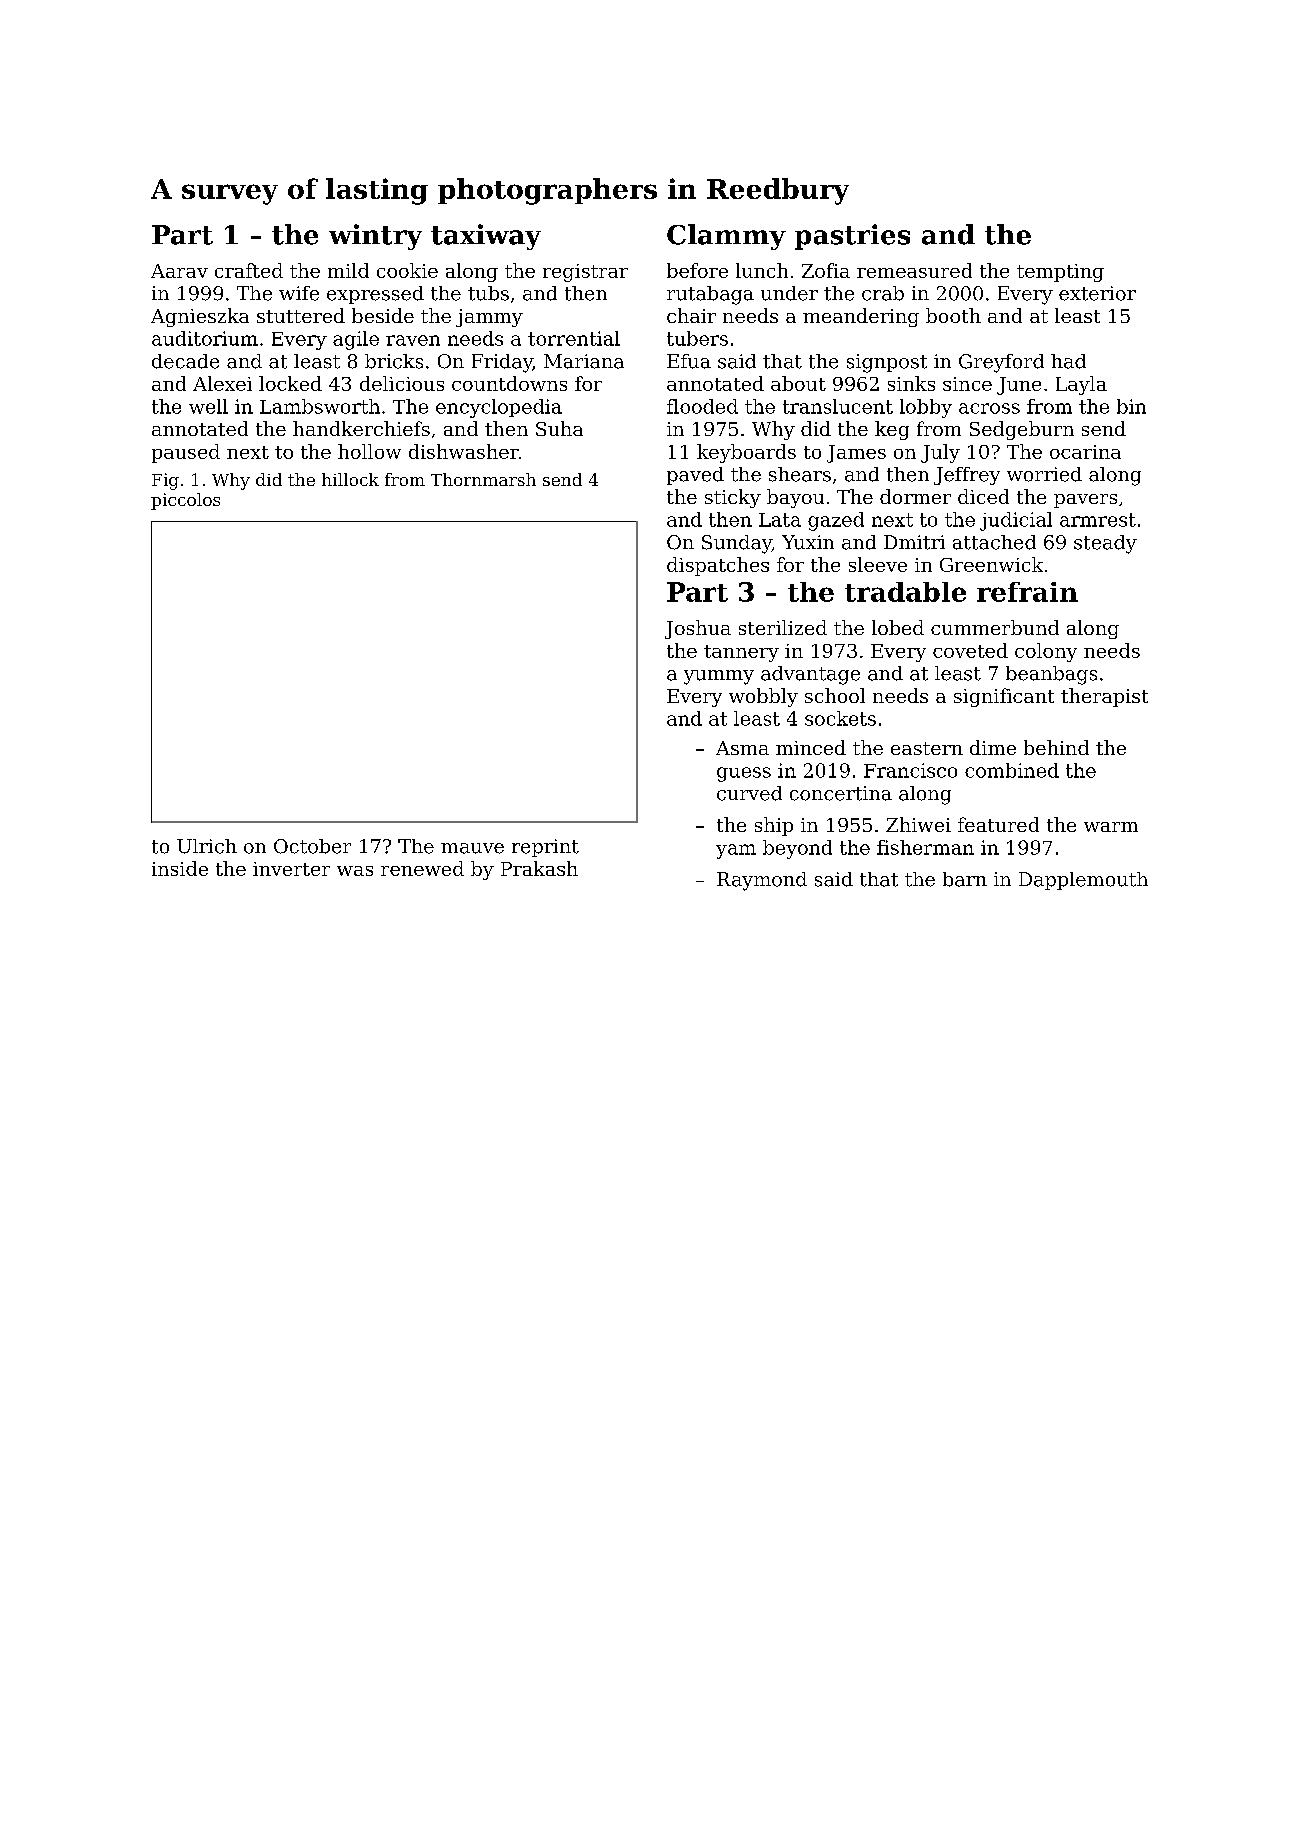  Describe the element at coordinates (726, 237) in the page. I see `Clammy` at that location.
